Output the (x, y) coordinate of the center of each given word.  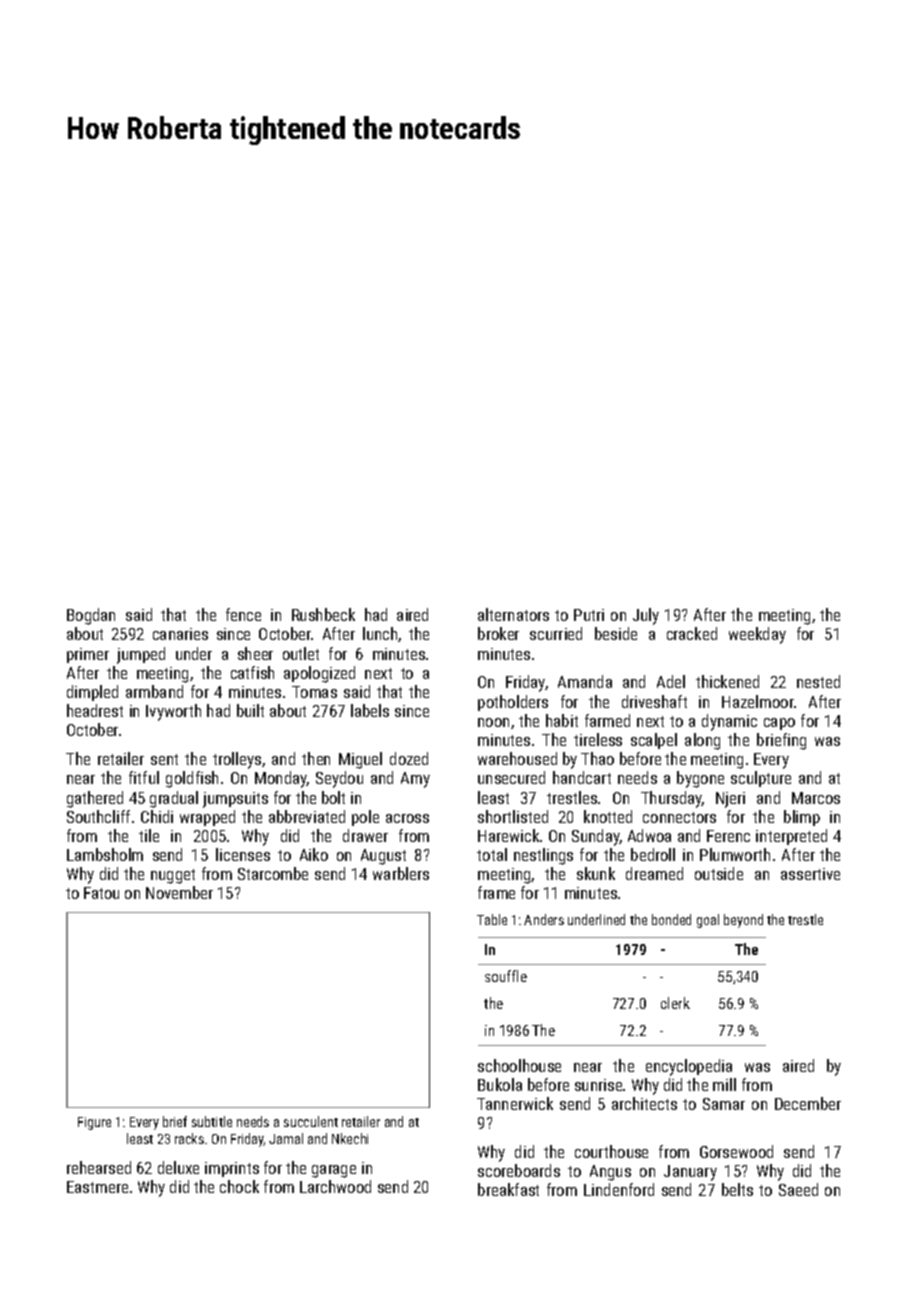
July (646, 616)
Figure (94, 1123)
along (702, 741)
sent (164, 759)
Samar (724, 1104)
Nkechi (350, 1138)
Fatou (101, 893)
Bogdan (91, 616)
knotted (608, 816)
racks (189, 1138)
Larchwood (335, 1186)
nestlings (543, 856)
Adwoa (649, 835)
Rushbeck (323, 614)
